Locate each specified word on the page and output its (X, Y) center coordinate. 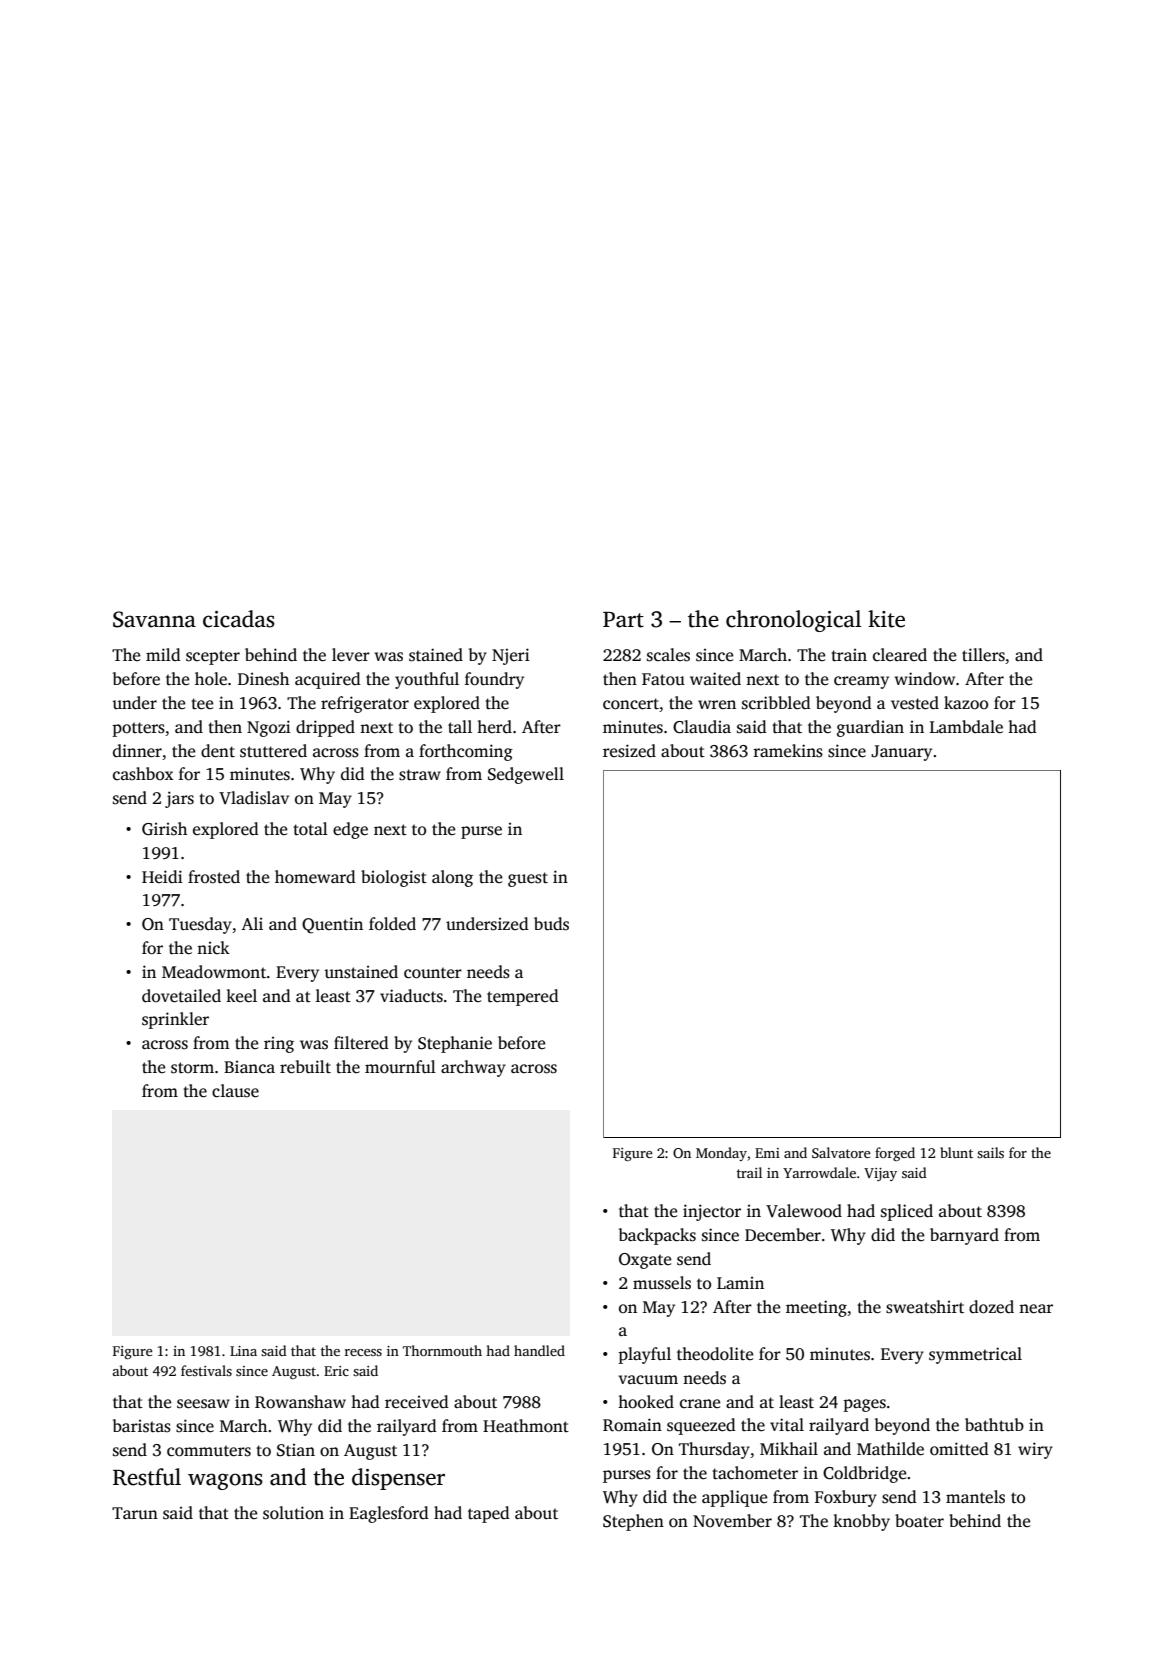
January (901, 753)
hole (211, 679)
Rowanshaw (300, 1402)
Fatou (663, 679)
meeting (816, 1308)
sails (990, 1152)
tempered (523, 997)
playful (645, 1355)
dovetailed (181, 996)
